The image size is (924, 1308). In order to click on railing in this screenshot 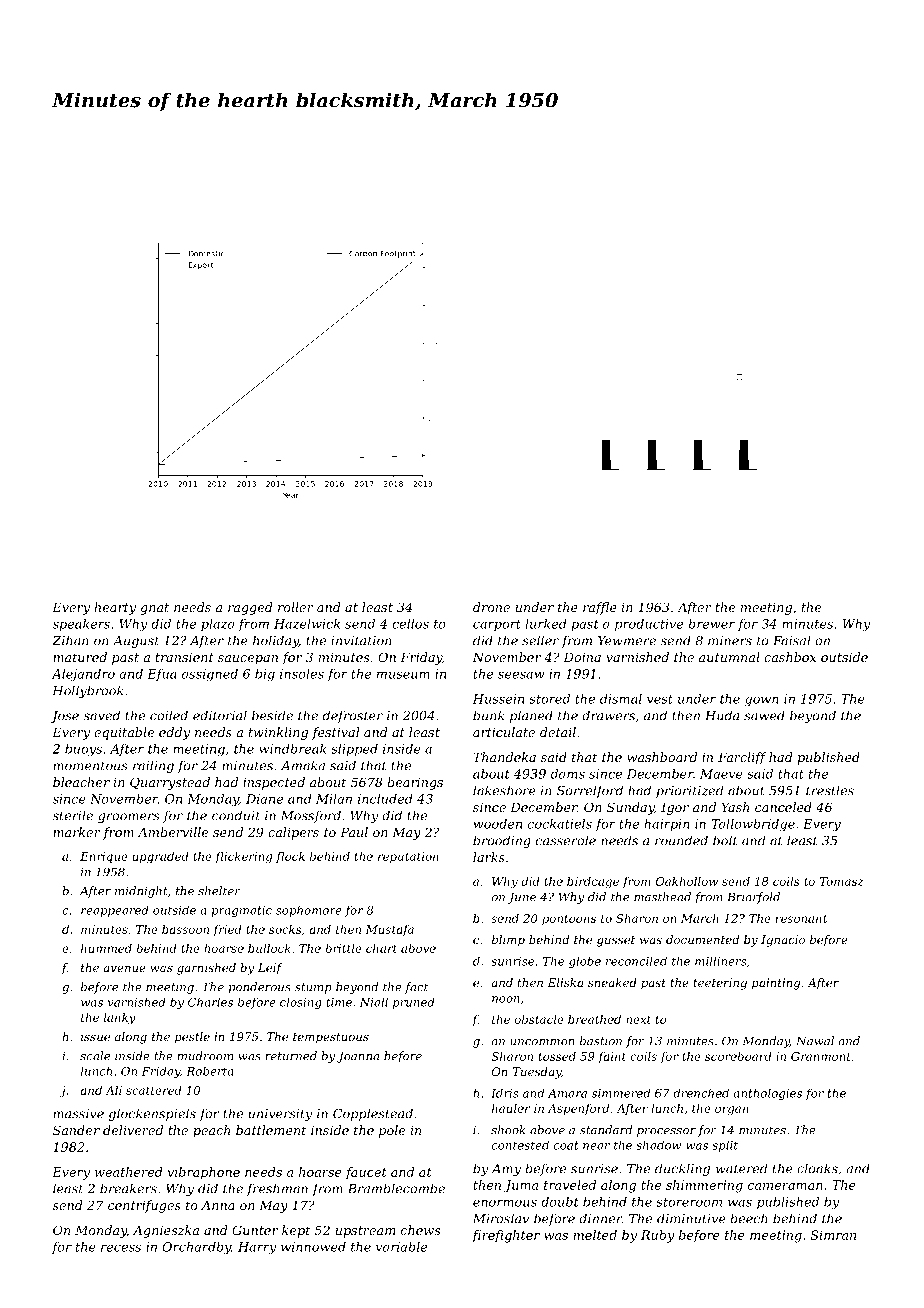, I will do `click(153, 766)`.
